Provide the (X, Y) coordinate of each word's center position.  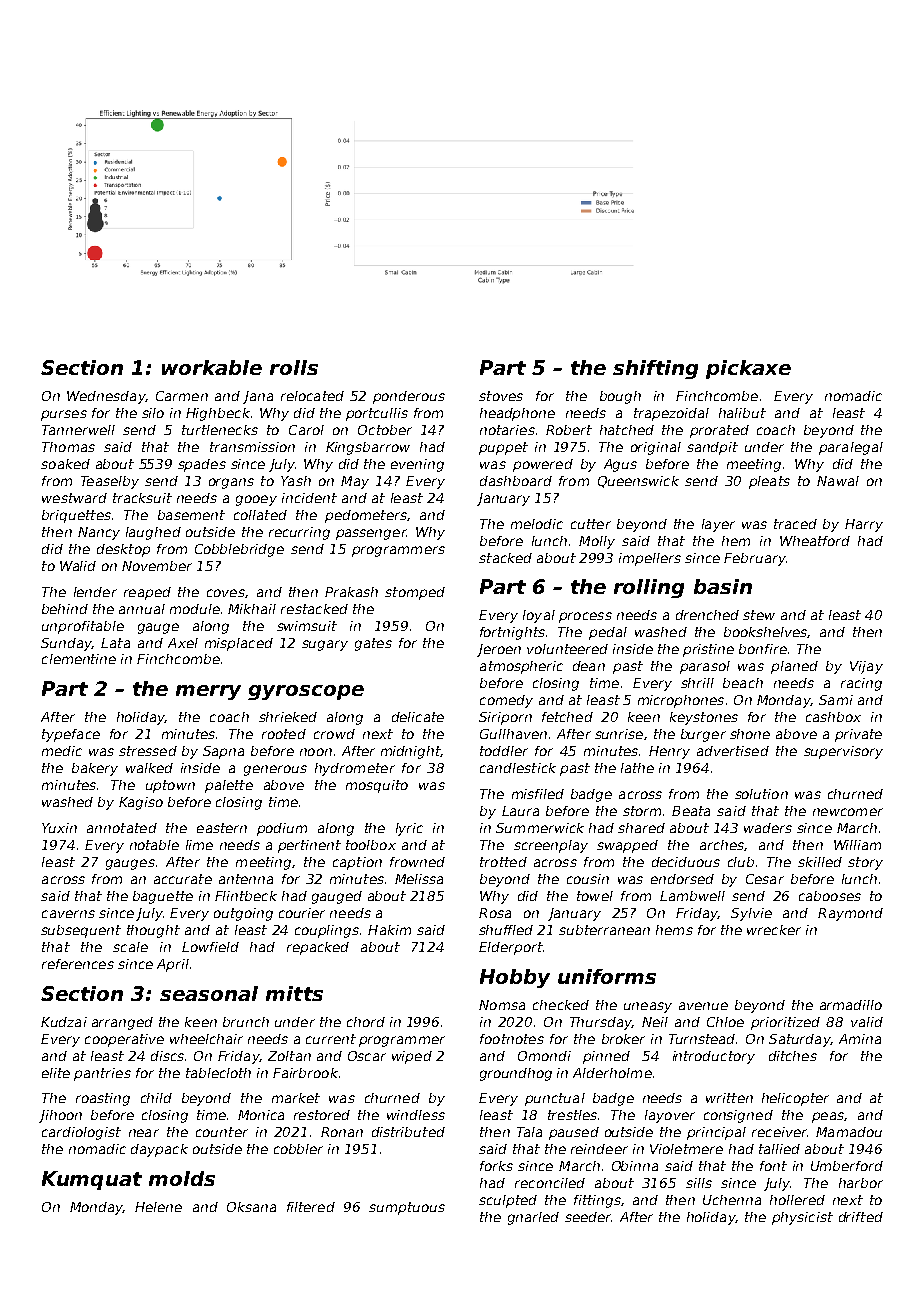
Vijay (866, 667)
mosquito (377, 786)
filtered (311, 1207)
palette (229, 786)
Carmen (182, 396)
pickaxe (748, 369)
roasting (103, 1099)
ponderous (409, 397)
